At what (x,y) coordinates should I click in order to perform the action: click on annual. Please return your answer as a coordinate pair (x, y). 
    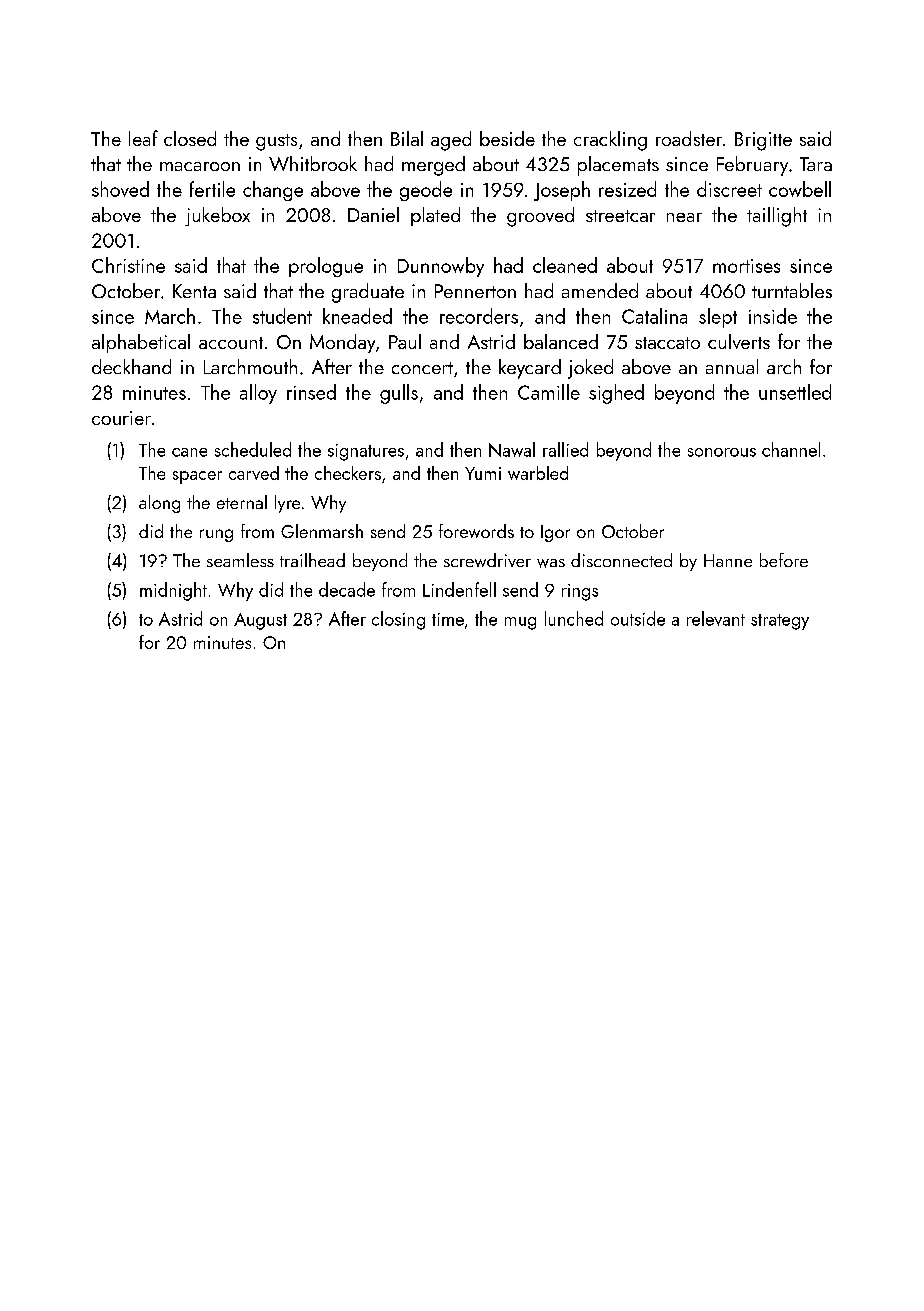
    Looking at the image, I should click on (732, 366).
